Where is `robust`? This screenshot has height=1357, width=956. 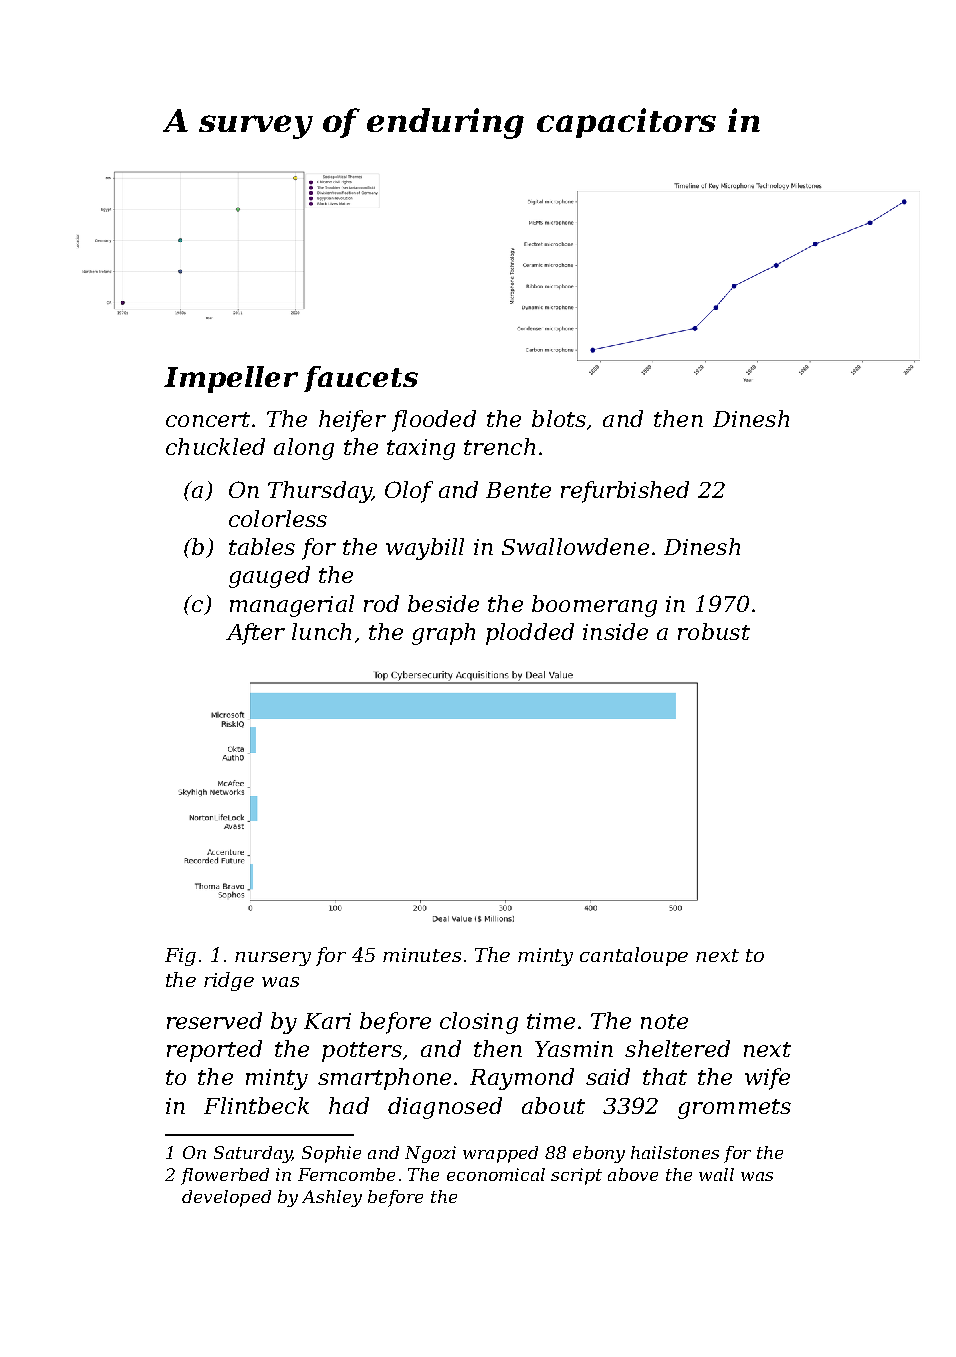 robust is located at coordinates (714, 631).
